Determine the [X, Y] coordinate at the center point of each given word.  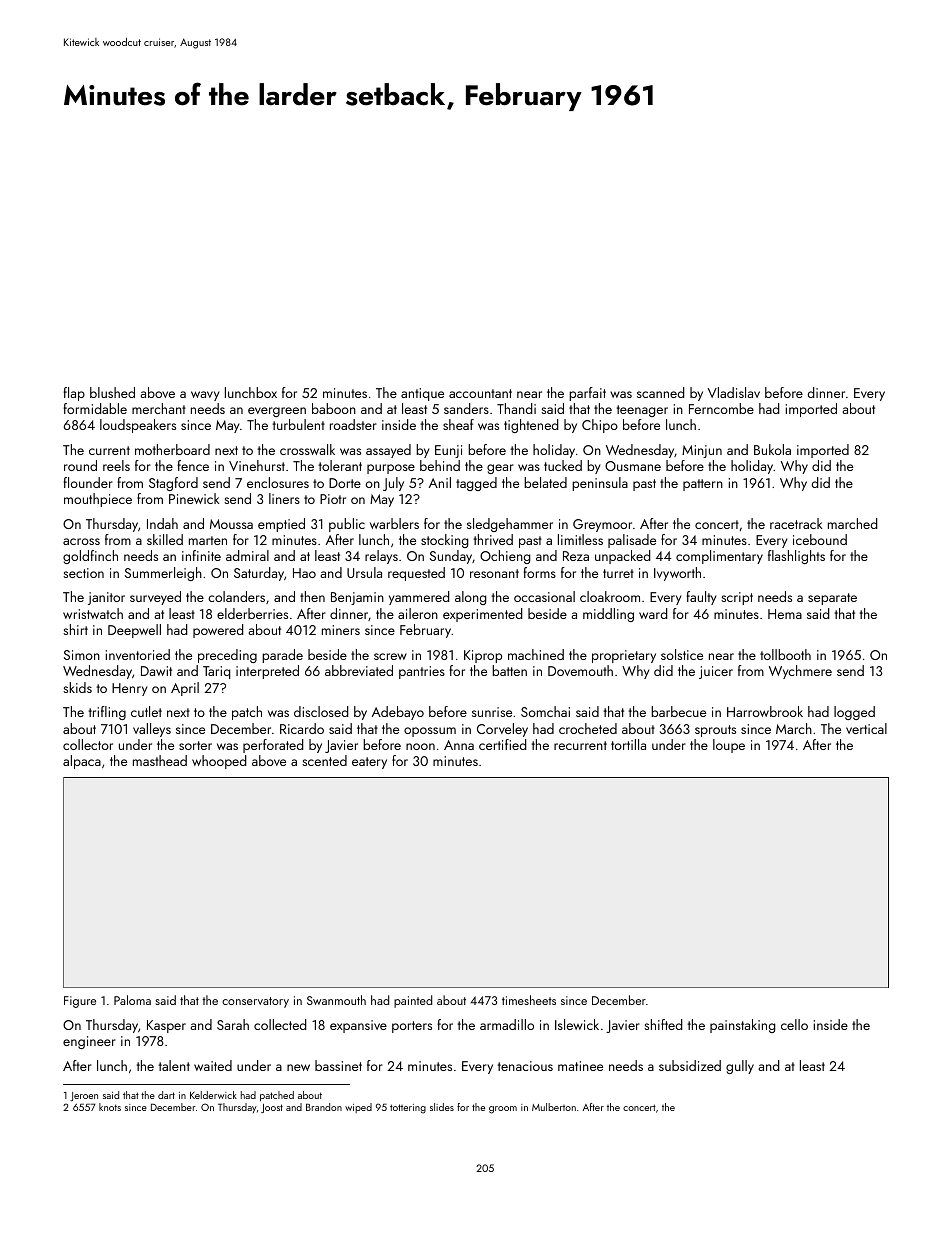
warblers [394, 523]
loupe [729, 746]
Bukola [772, 449]
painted [413, 1001]
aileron [418, 613]
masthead [160, 760]
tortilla [628, 744]
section [83, 573]
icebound [820, 539]
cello [794, 1024]
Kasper [166, 1026]
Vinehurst [257, 465]
